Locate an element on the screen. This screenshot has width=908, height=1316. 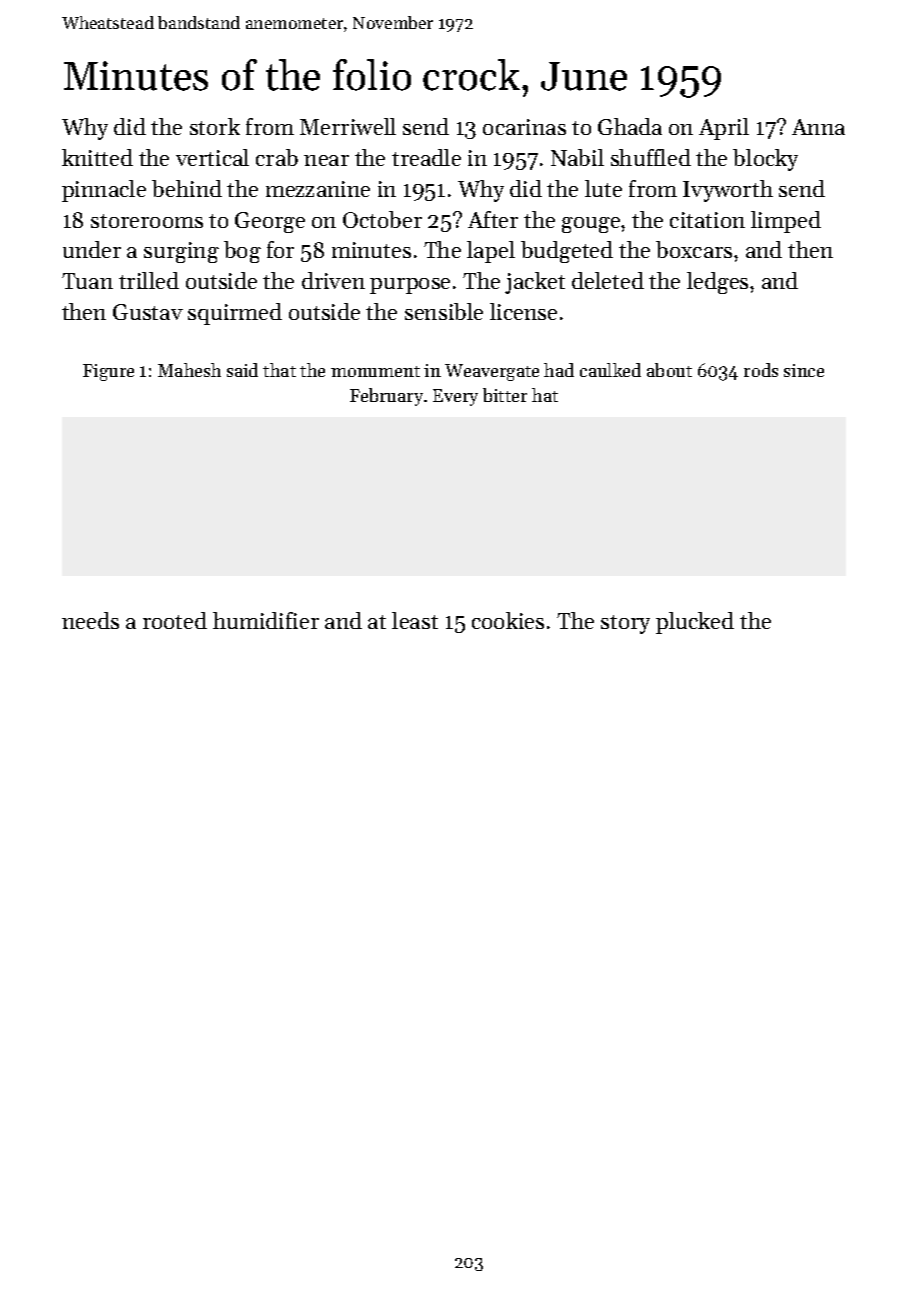
Ghada is located at coordinates (630, 126).
